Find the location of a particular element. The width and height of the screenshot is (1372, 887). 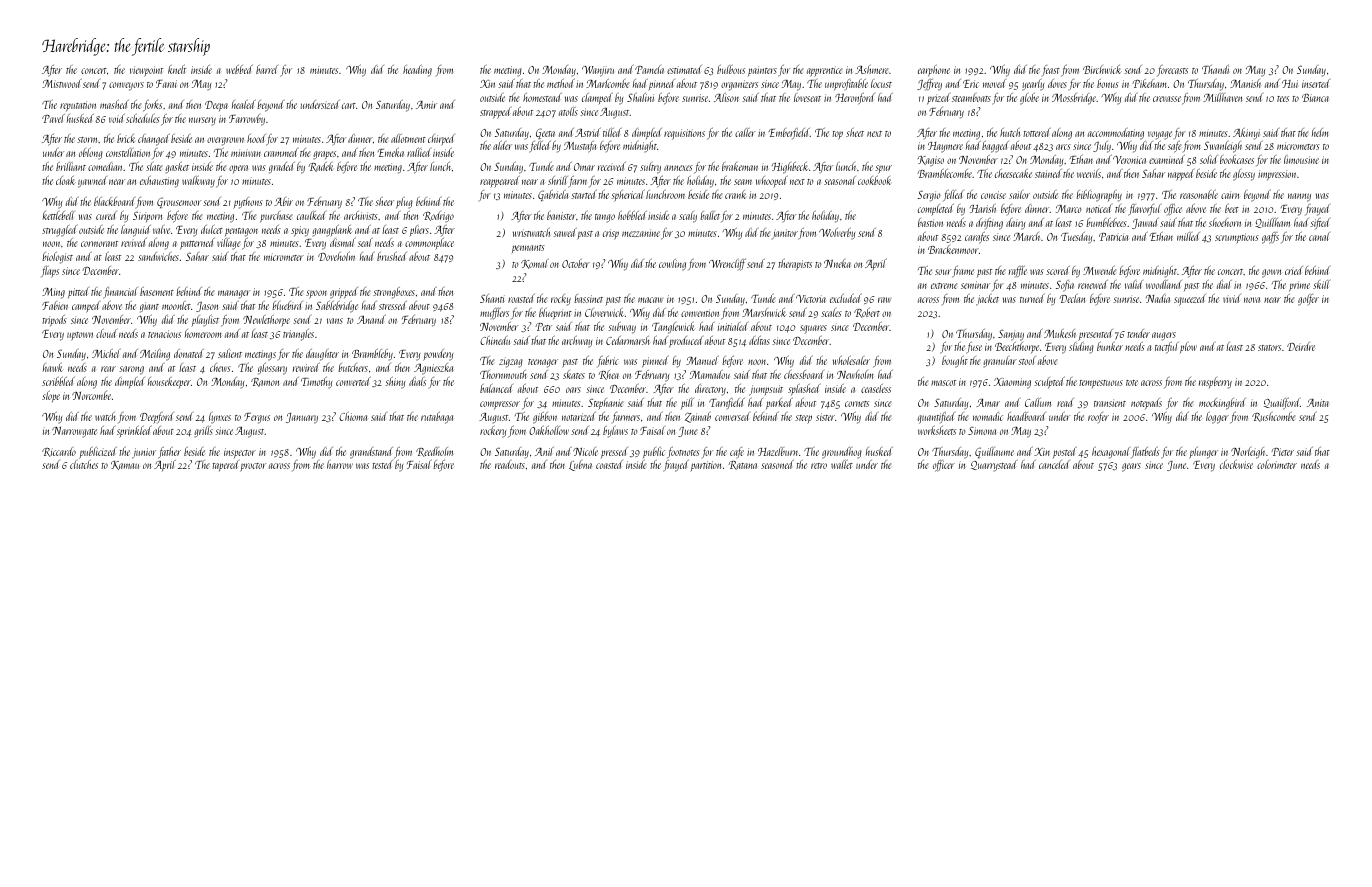

forecasts is located at coordinates (1172, 70).
